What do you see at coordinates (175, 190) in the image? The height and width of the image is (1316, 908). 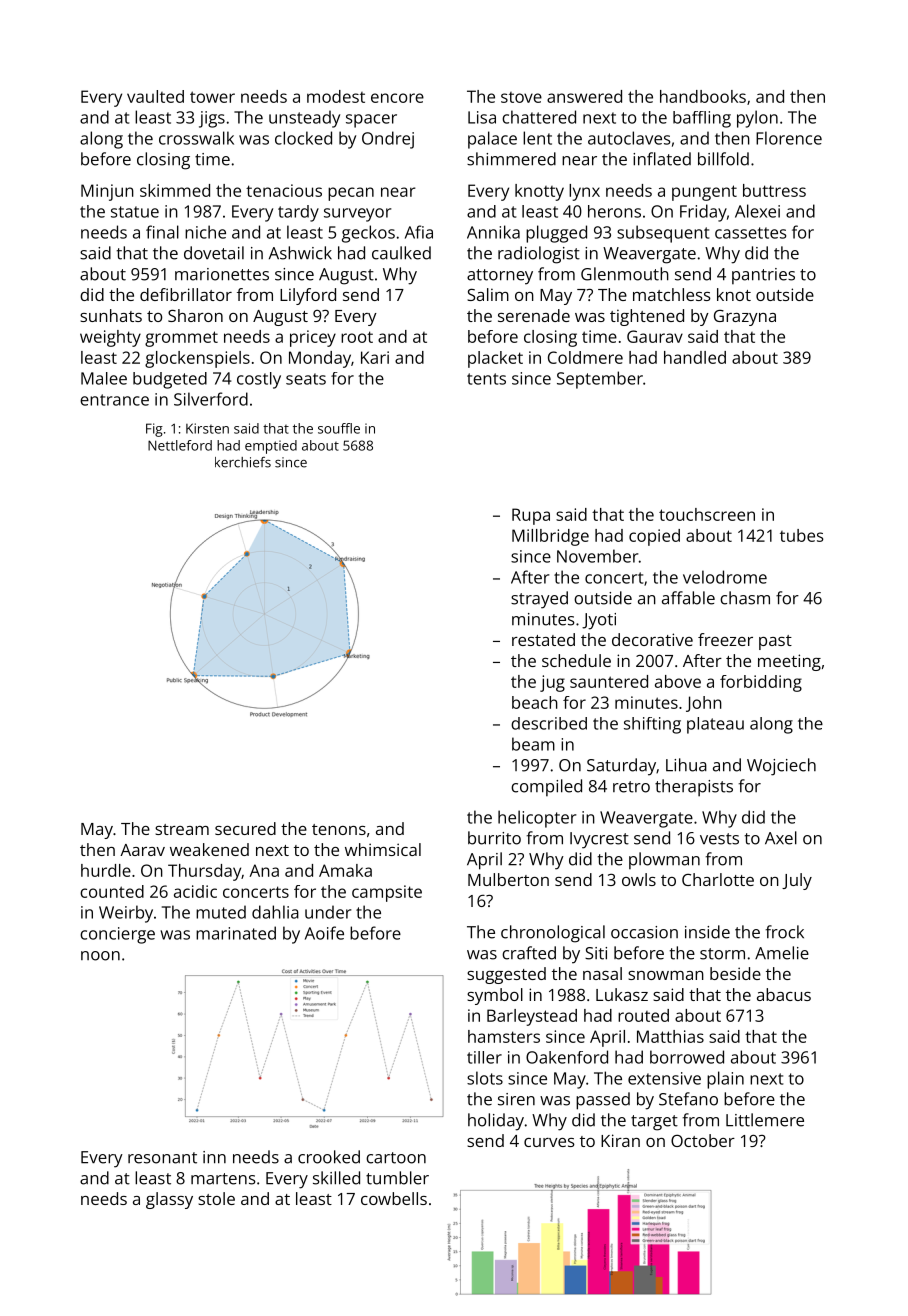 I see `skimmed` at bounding box center [175, 190].
